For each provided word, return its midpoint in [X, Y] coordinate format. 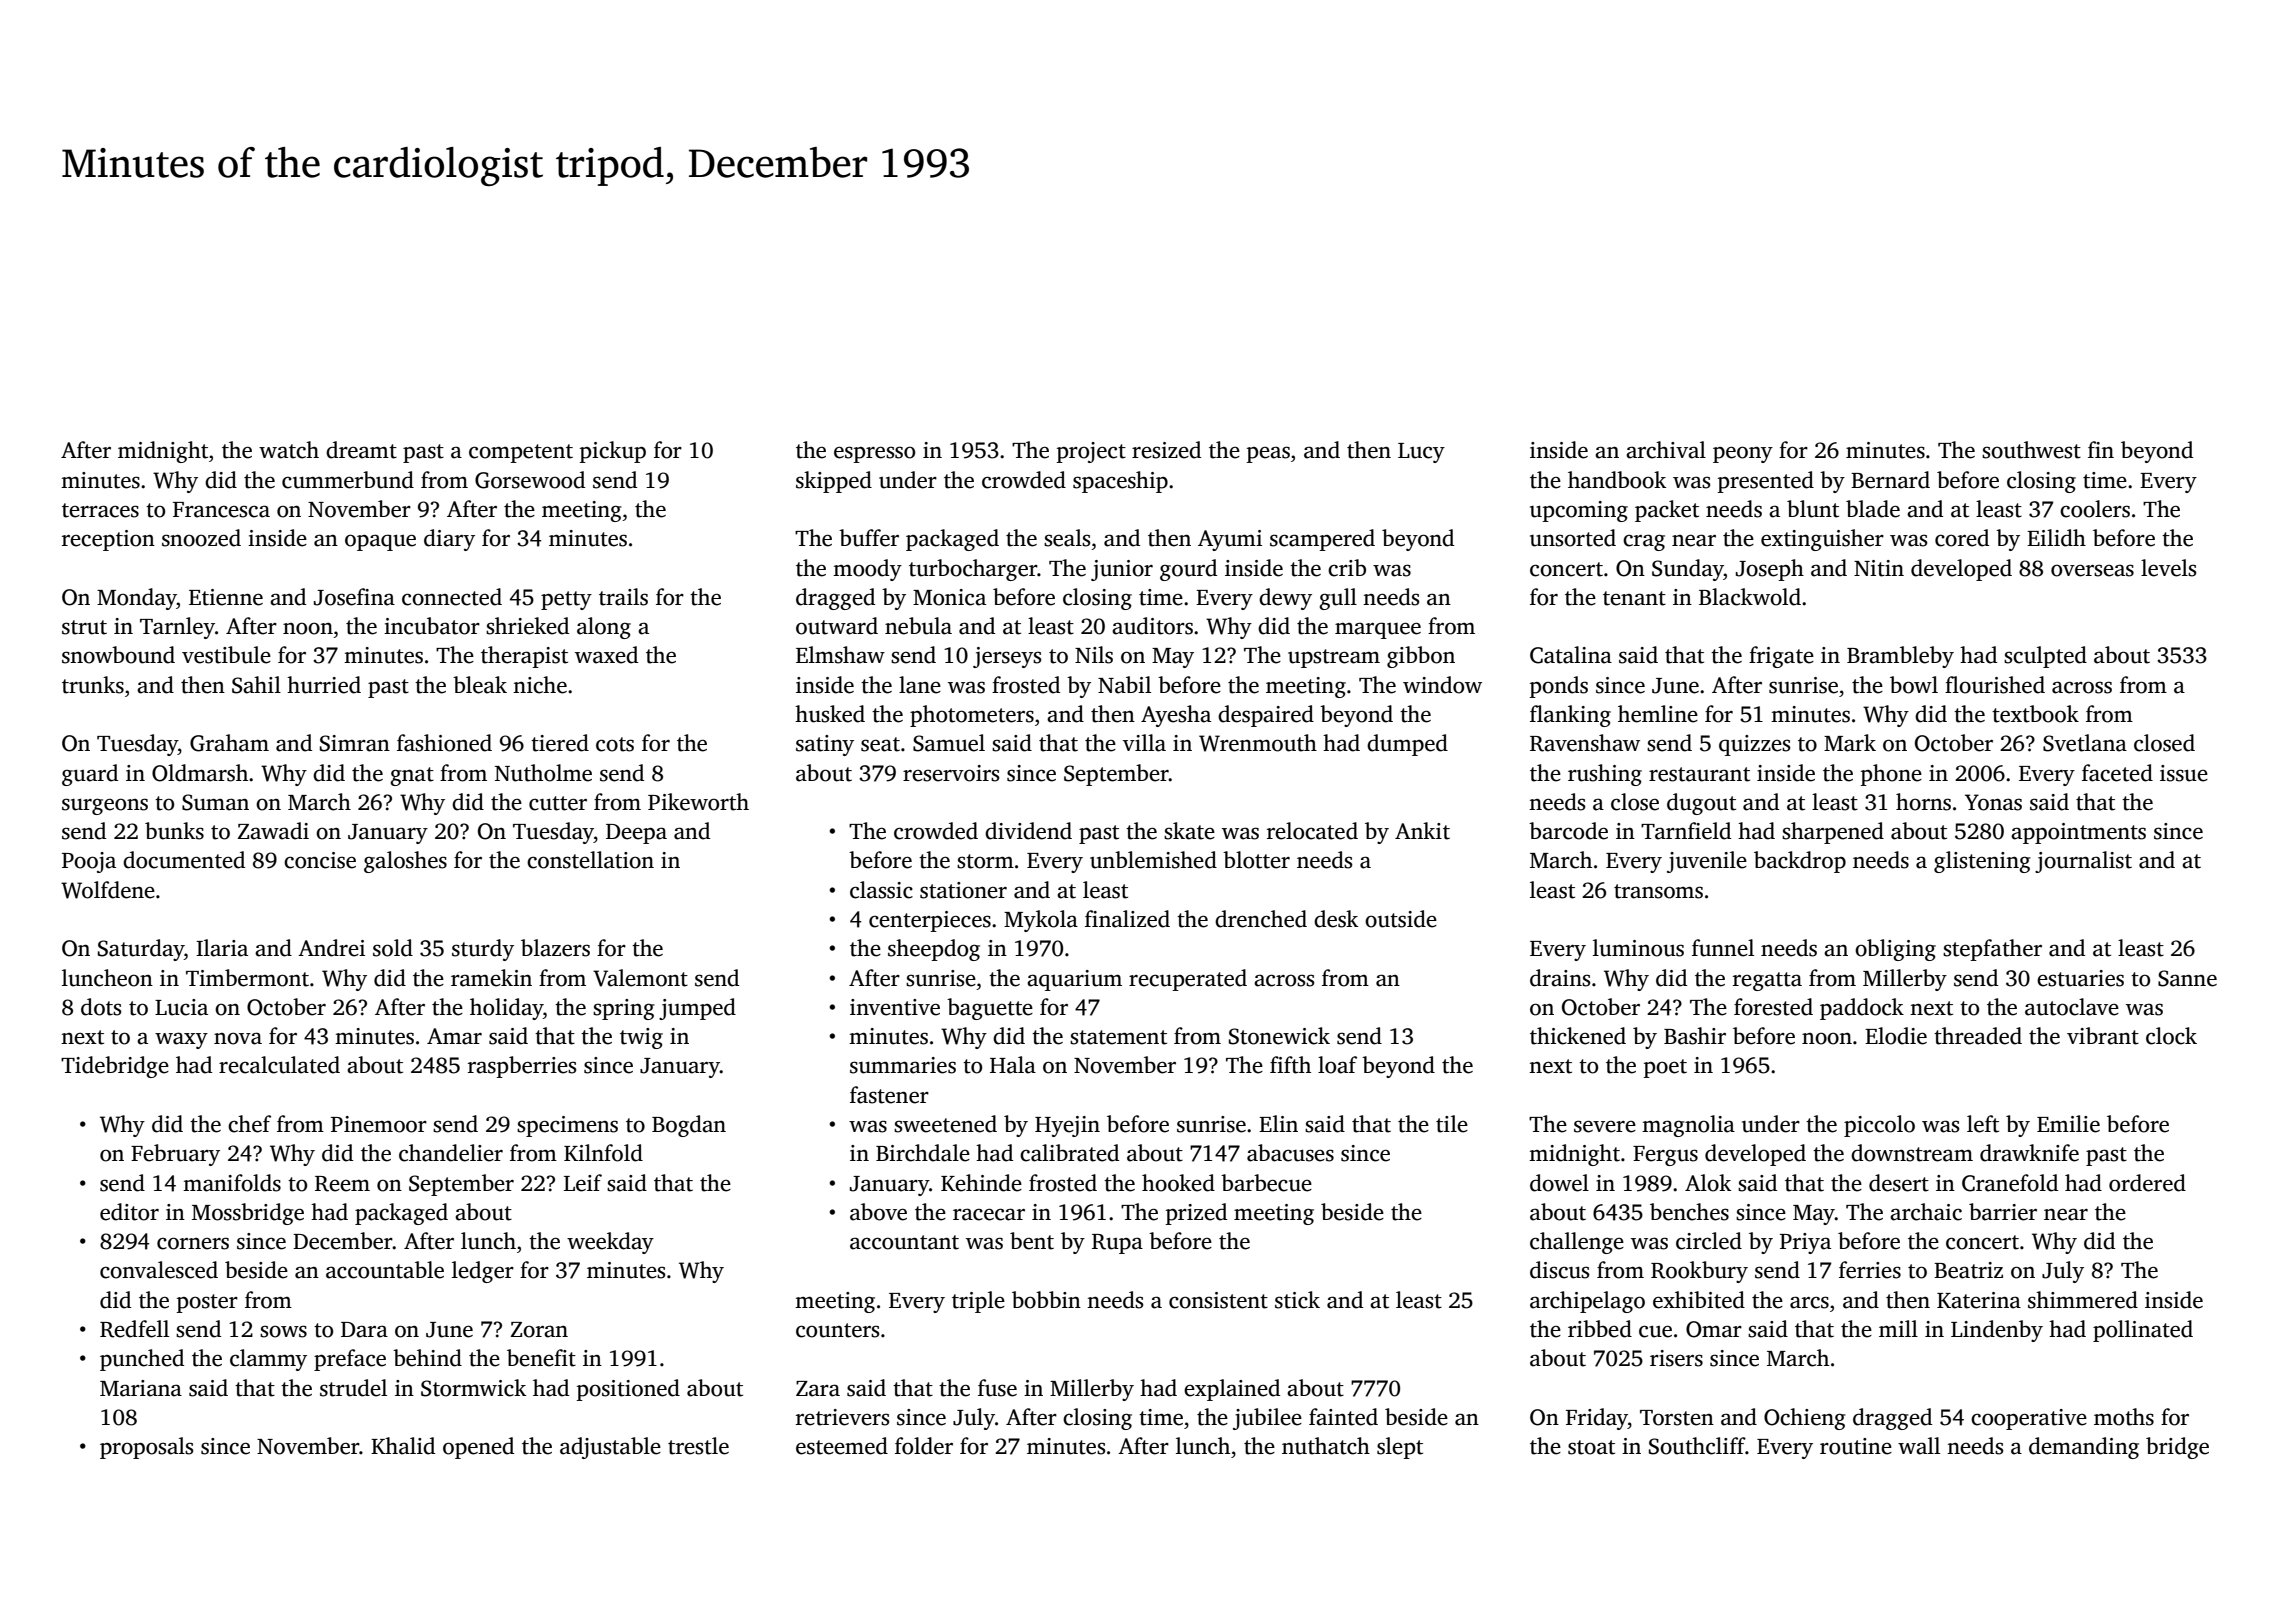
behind [427, 1358]
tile [1452, 1124]
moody [867, 570]
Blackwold [1750, 597]
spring [624, 1009]
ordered [2147, 1183]
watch [289, 450]
